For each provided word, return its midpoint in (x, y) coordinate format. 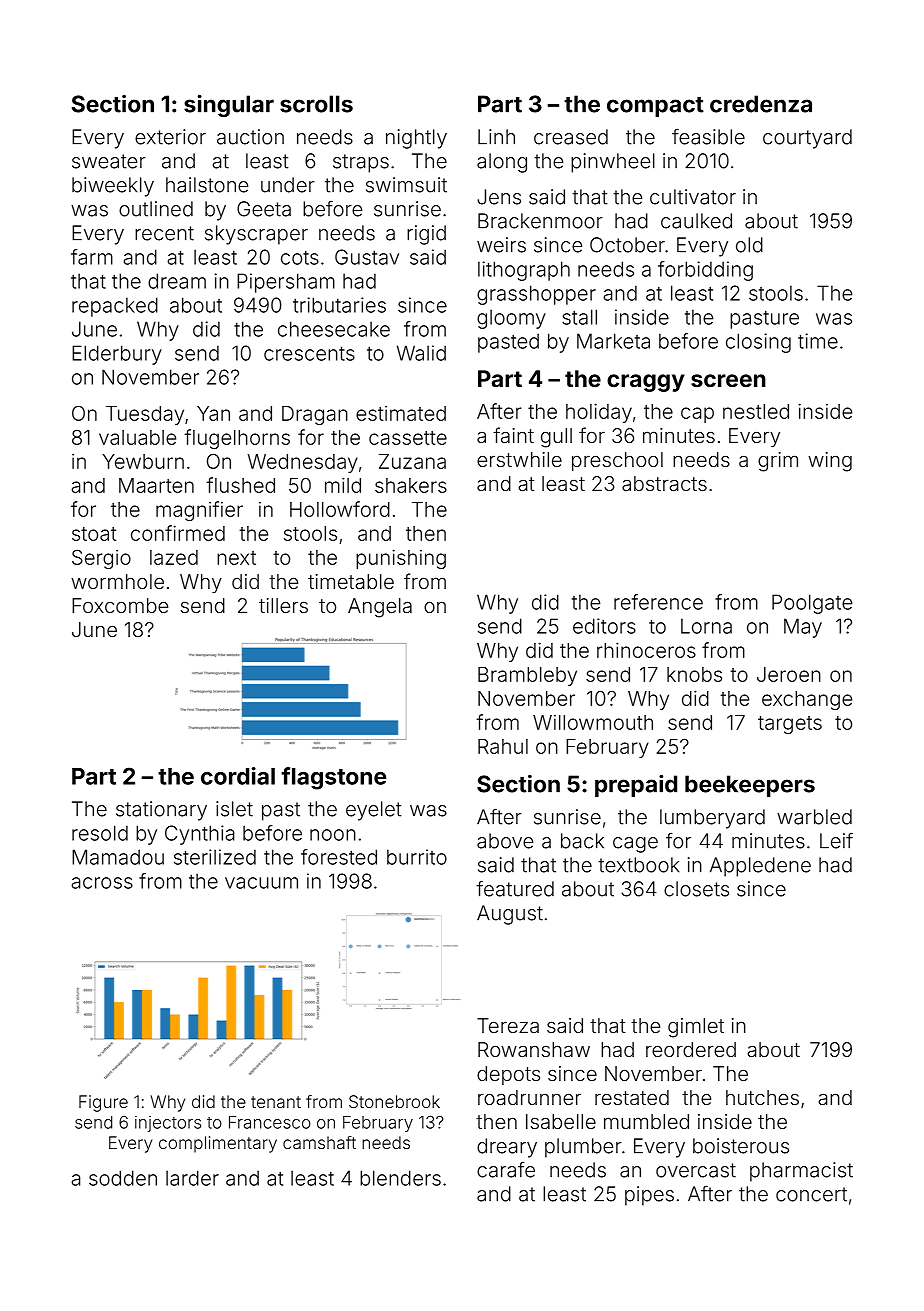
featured (515, 889)
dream (177, 281)
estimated (401, 413)
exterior (170, 137)
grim (778, 462)
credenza (761, 104)
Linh (496, 137)
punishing (401, 559)
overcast (696, 1170)
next (236, 558)
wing (830, 462)
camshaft (319, 1142)
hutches (762, 1097)
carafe (506, 1170)
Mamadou (118, 857)
